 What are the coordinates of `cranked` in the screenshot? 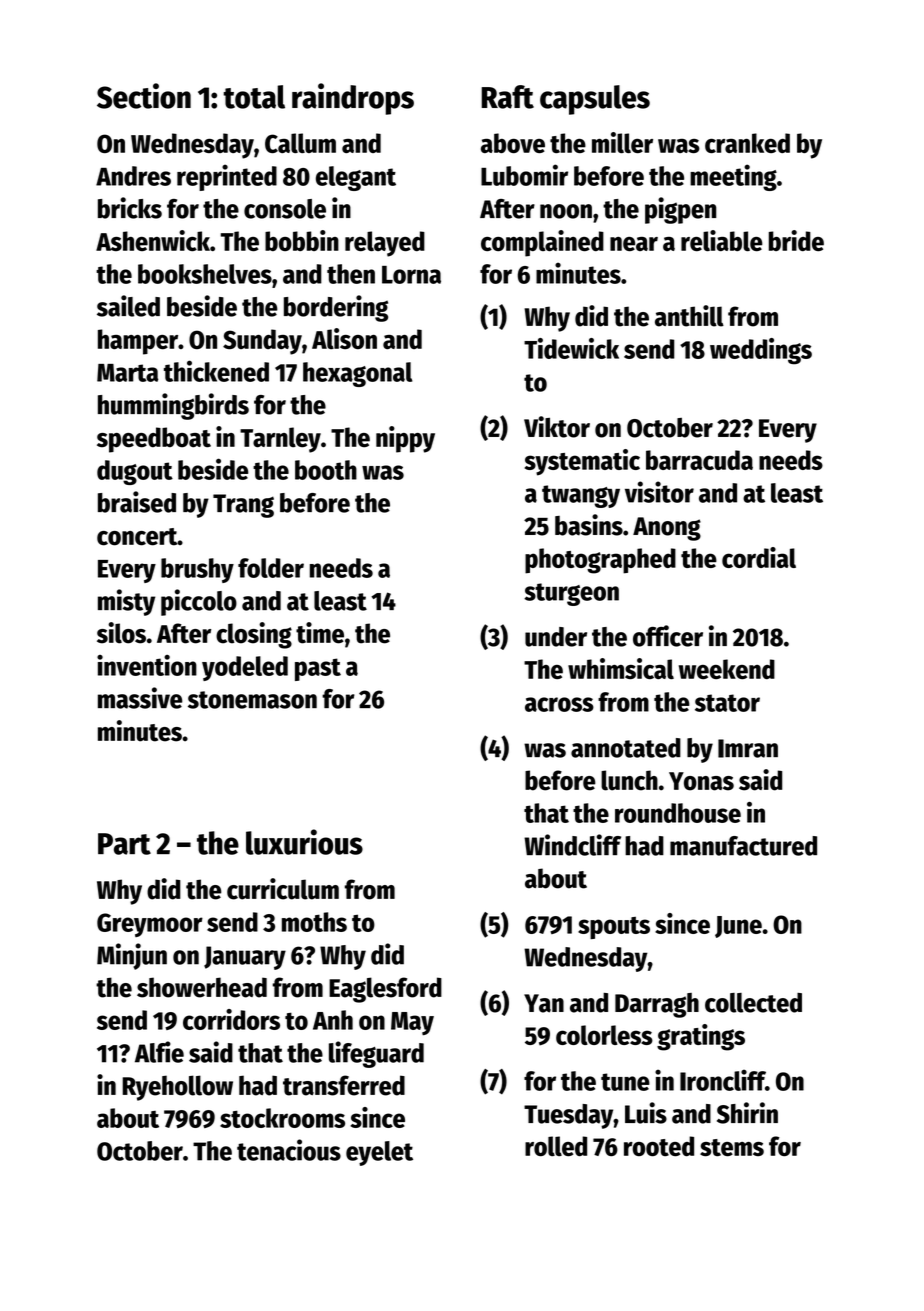 It's located at (747, 143).
